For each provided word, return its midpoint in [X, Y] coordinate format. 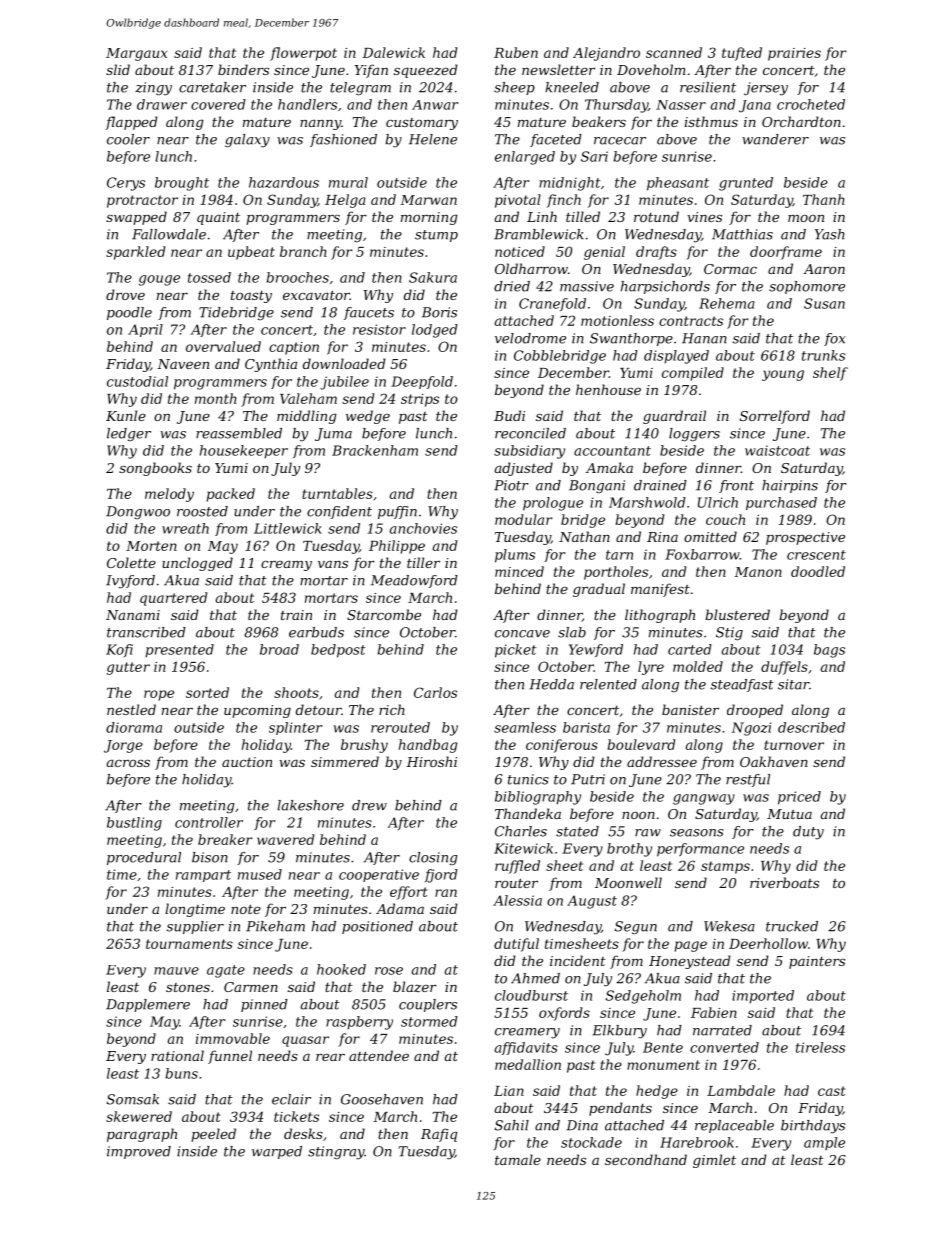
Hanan [704, 338]
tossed [209, 277]
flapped [131, 123]
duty [808, 833]
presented [179, 651]
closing [433, 858]
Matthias [742, 234]
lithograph [660, 616]
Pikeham [275, 926]
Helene [433, 139]
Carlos [435, 692]
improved [139, 1152]
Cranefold [552, 304]
